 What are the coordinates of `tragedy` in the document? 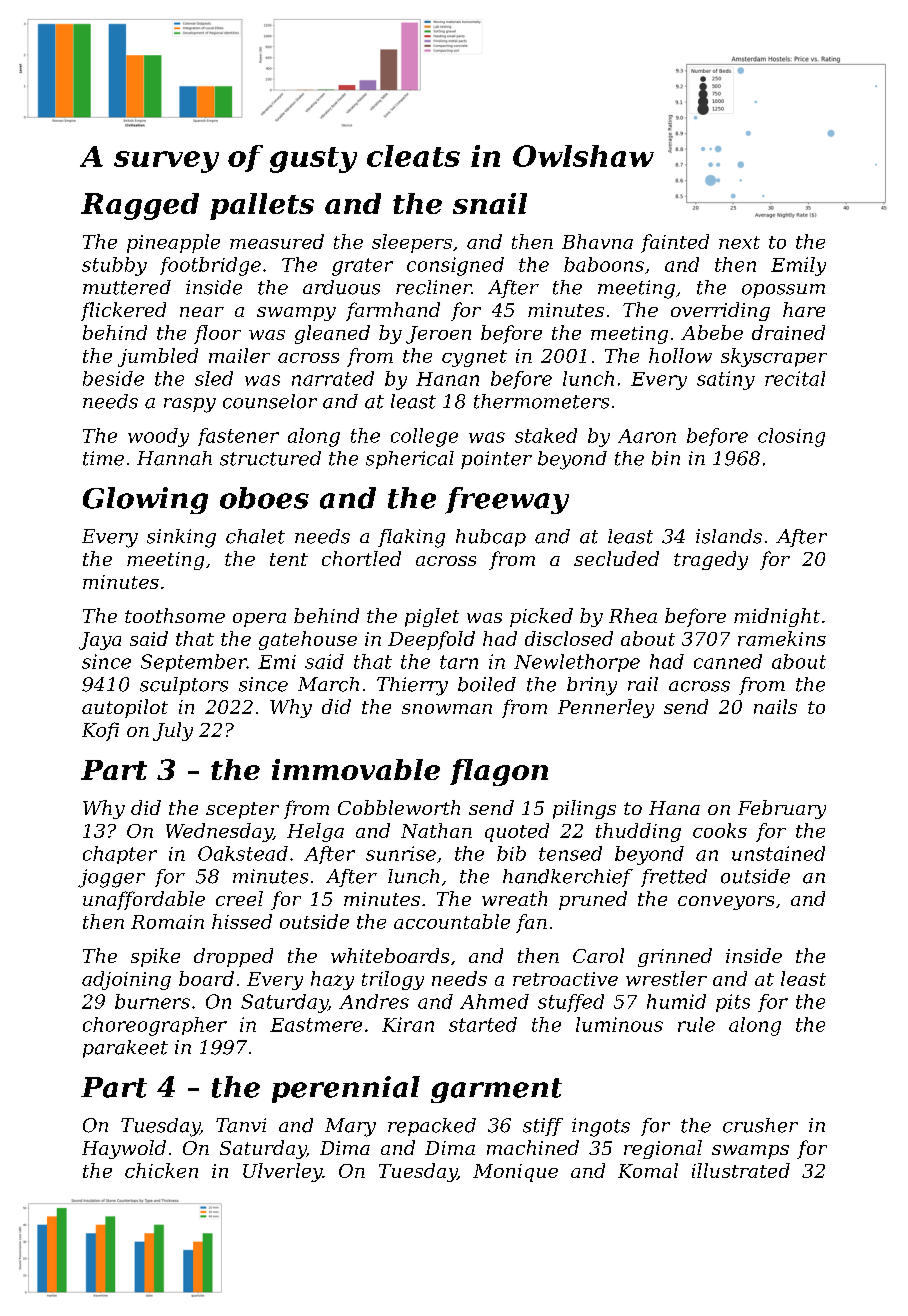 It's located at (711, 560).
